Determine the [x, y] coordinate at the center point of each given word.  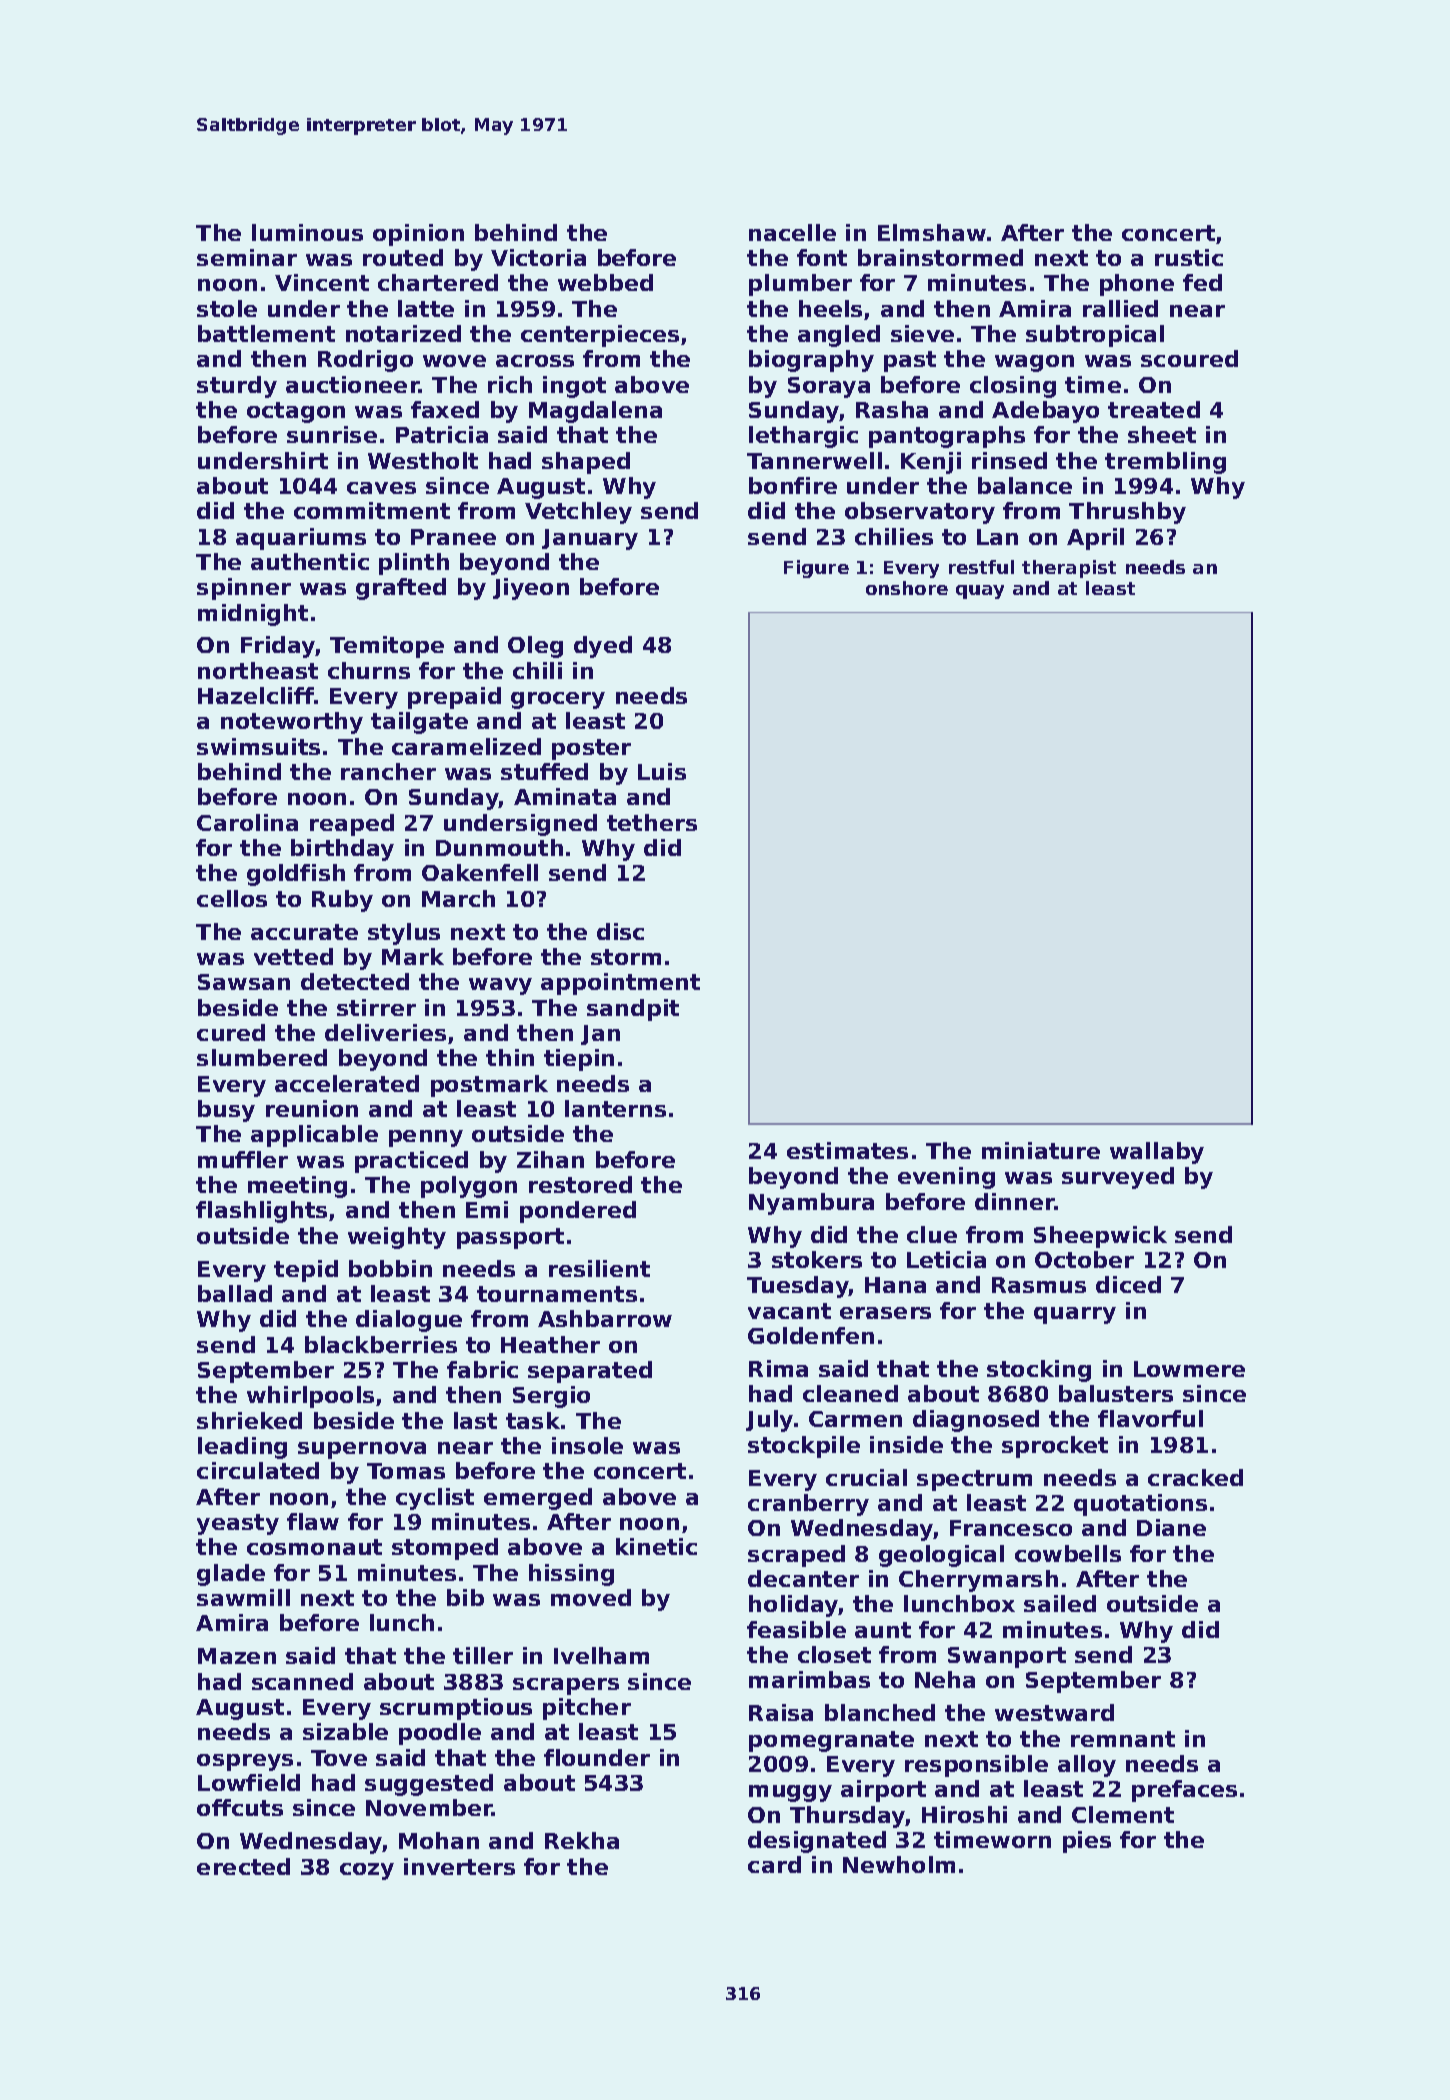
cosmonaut [314, 1547]
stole [227, 308]
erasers [885, 1313]
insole [587, 1445]
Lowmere [1189, 1369]
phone [1137, 285]
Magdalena [595, 412]
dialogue [409, 1321]
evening [946, 1178]
